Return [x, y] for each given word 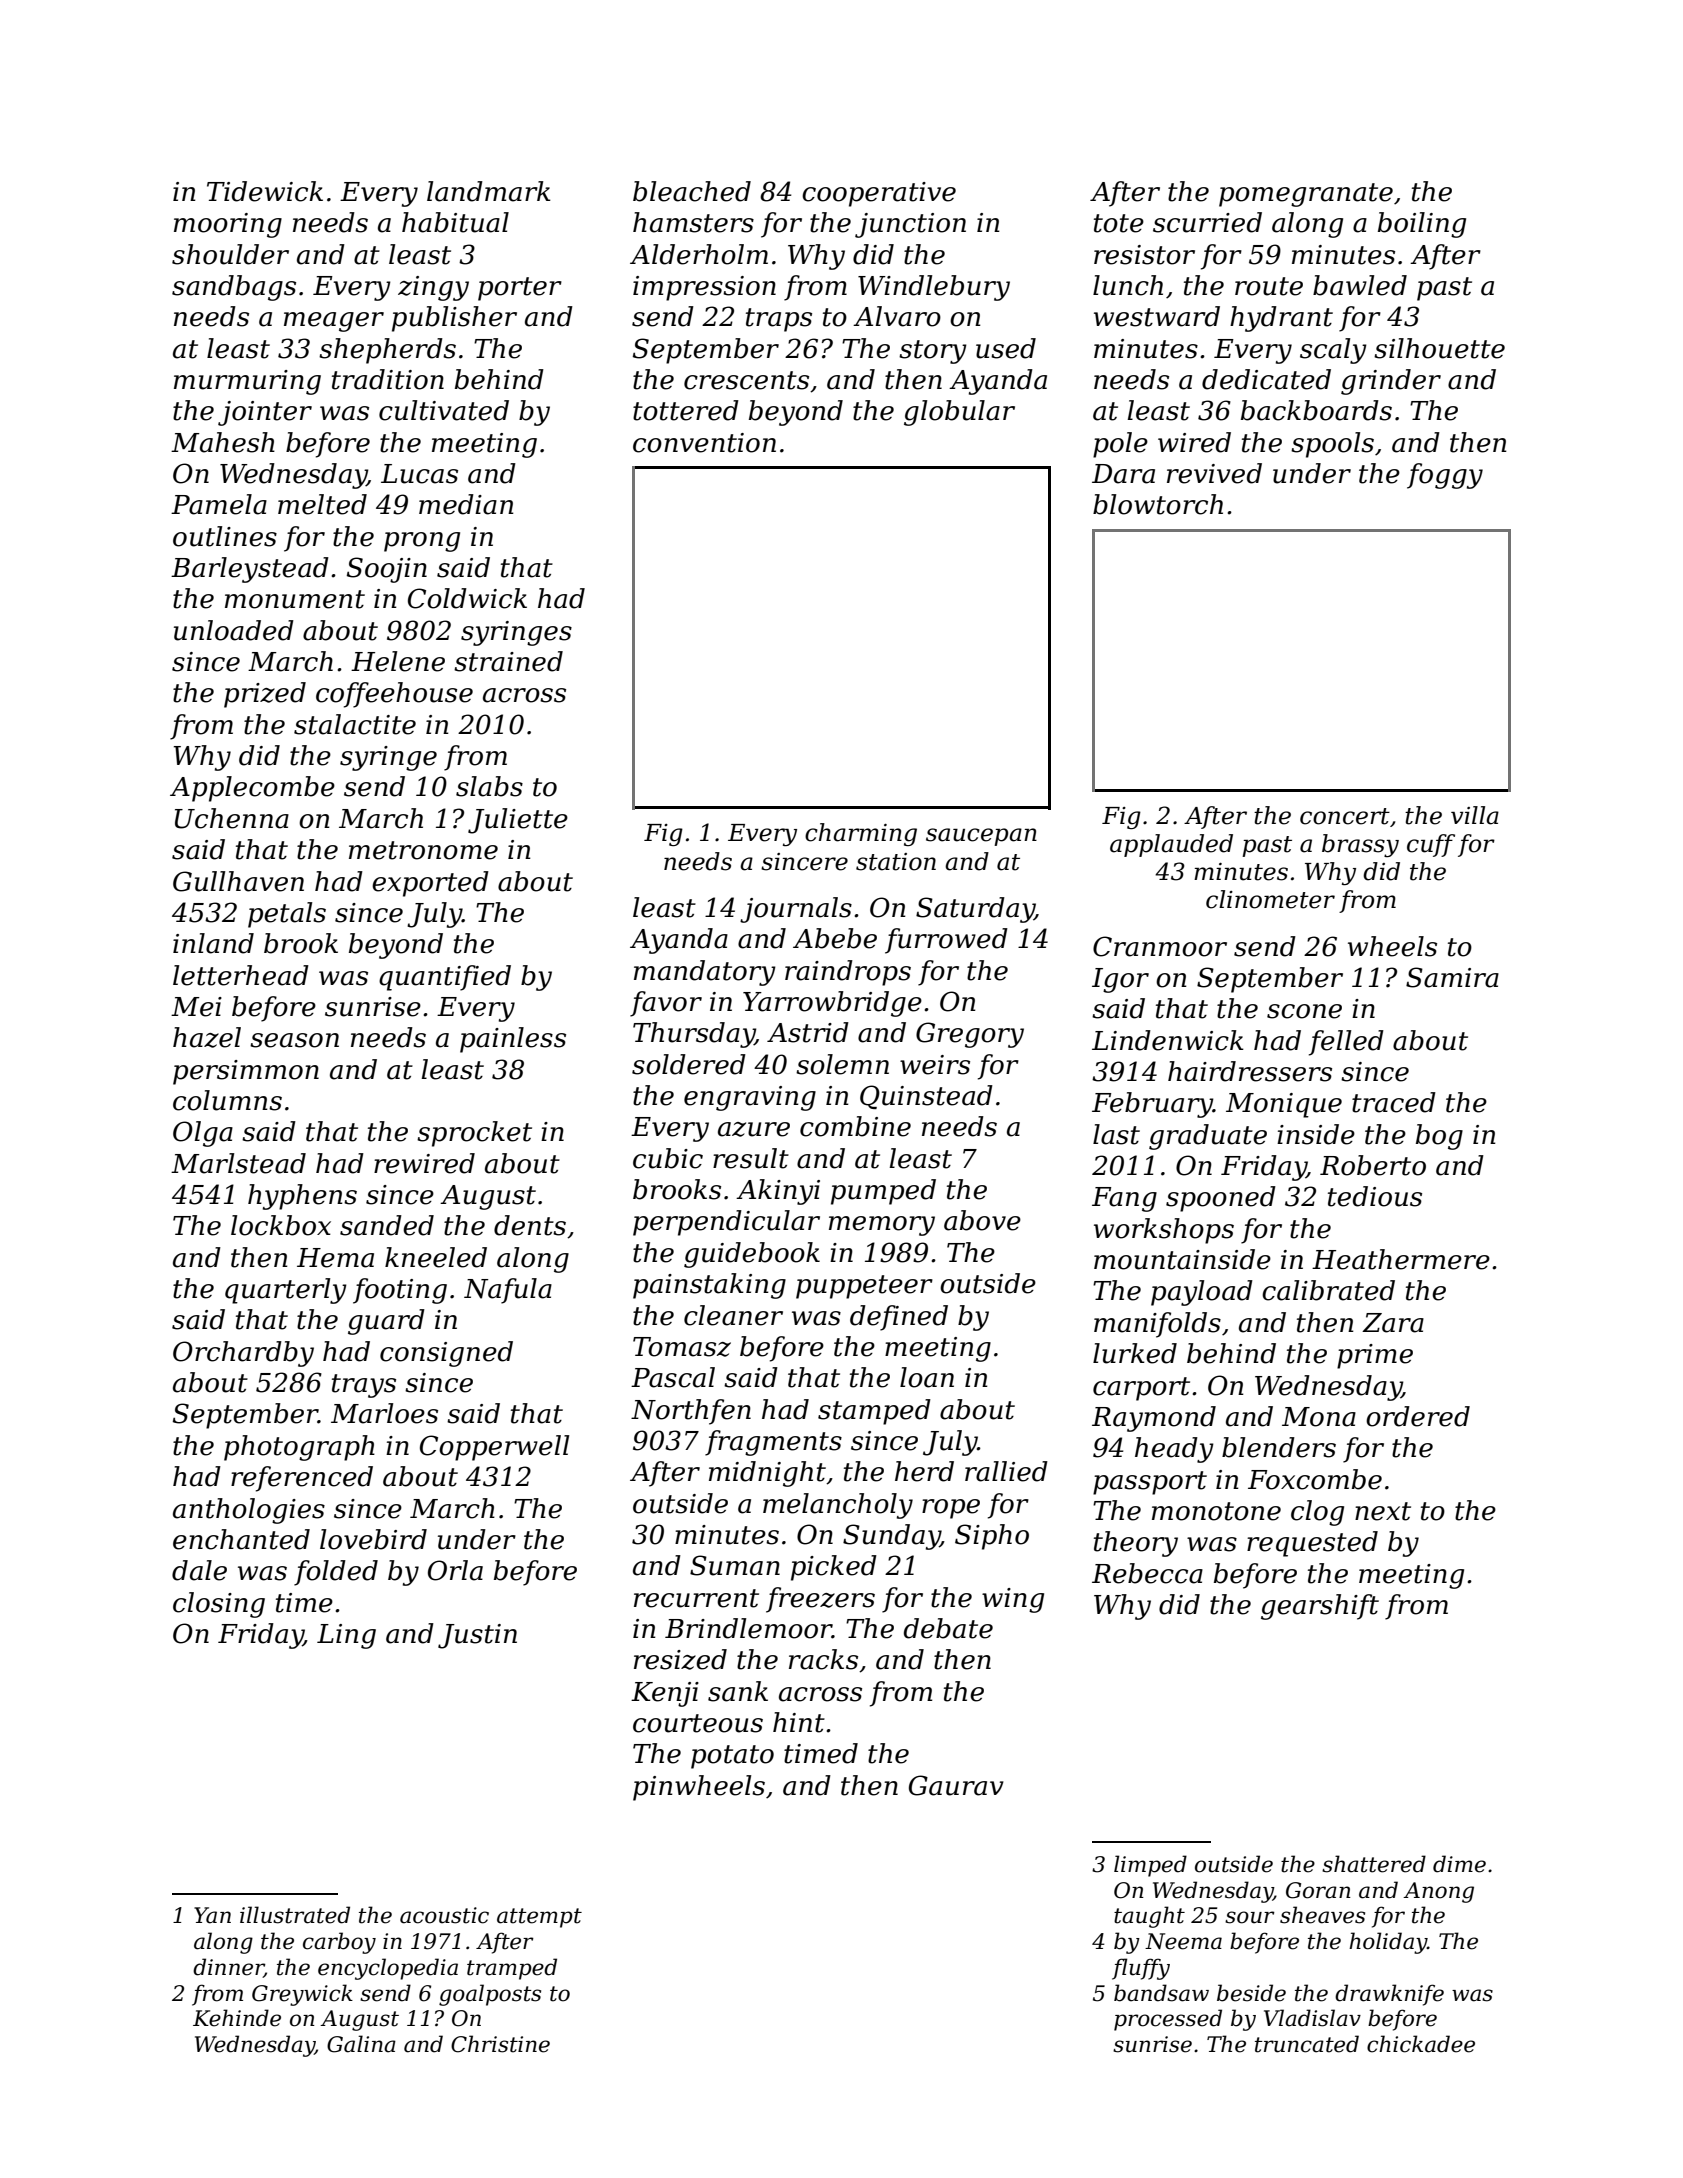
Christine [500, 2044]
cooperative [879, 194]
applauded [1171, 845]
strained [508, 661]
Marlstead [238, 1163]
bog [1439, 1137]
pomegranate [1306, 195]
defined [899, 1318]
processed [1168, 2020]
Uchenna [232, 818]
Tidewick [265, 191]
